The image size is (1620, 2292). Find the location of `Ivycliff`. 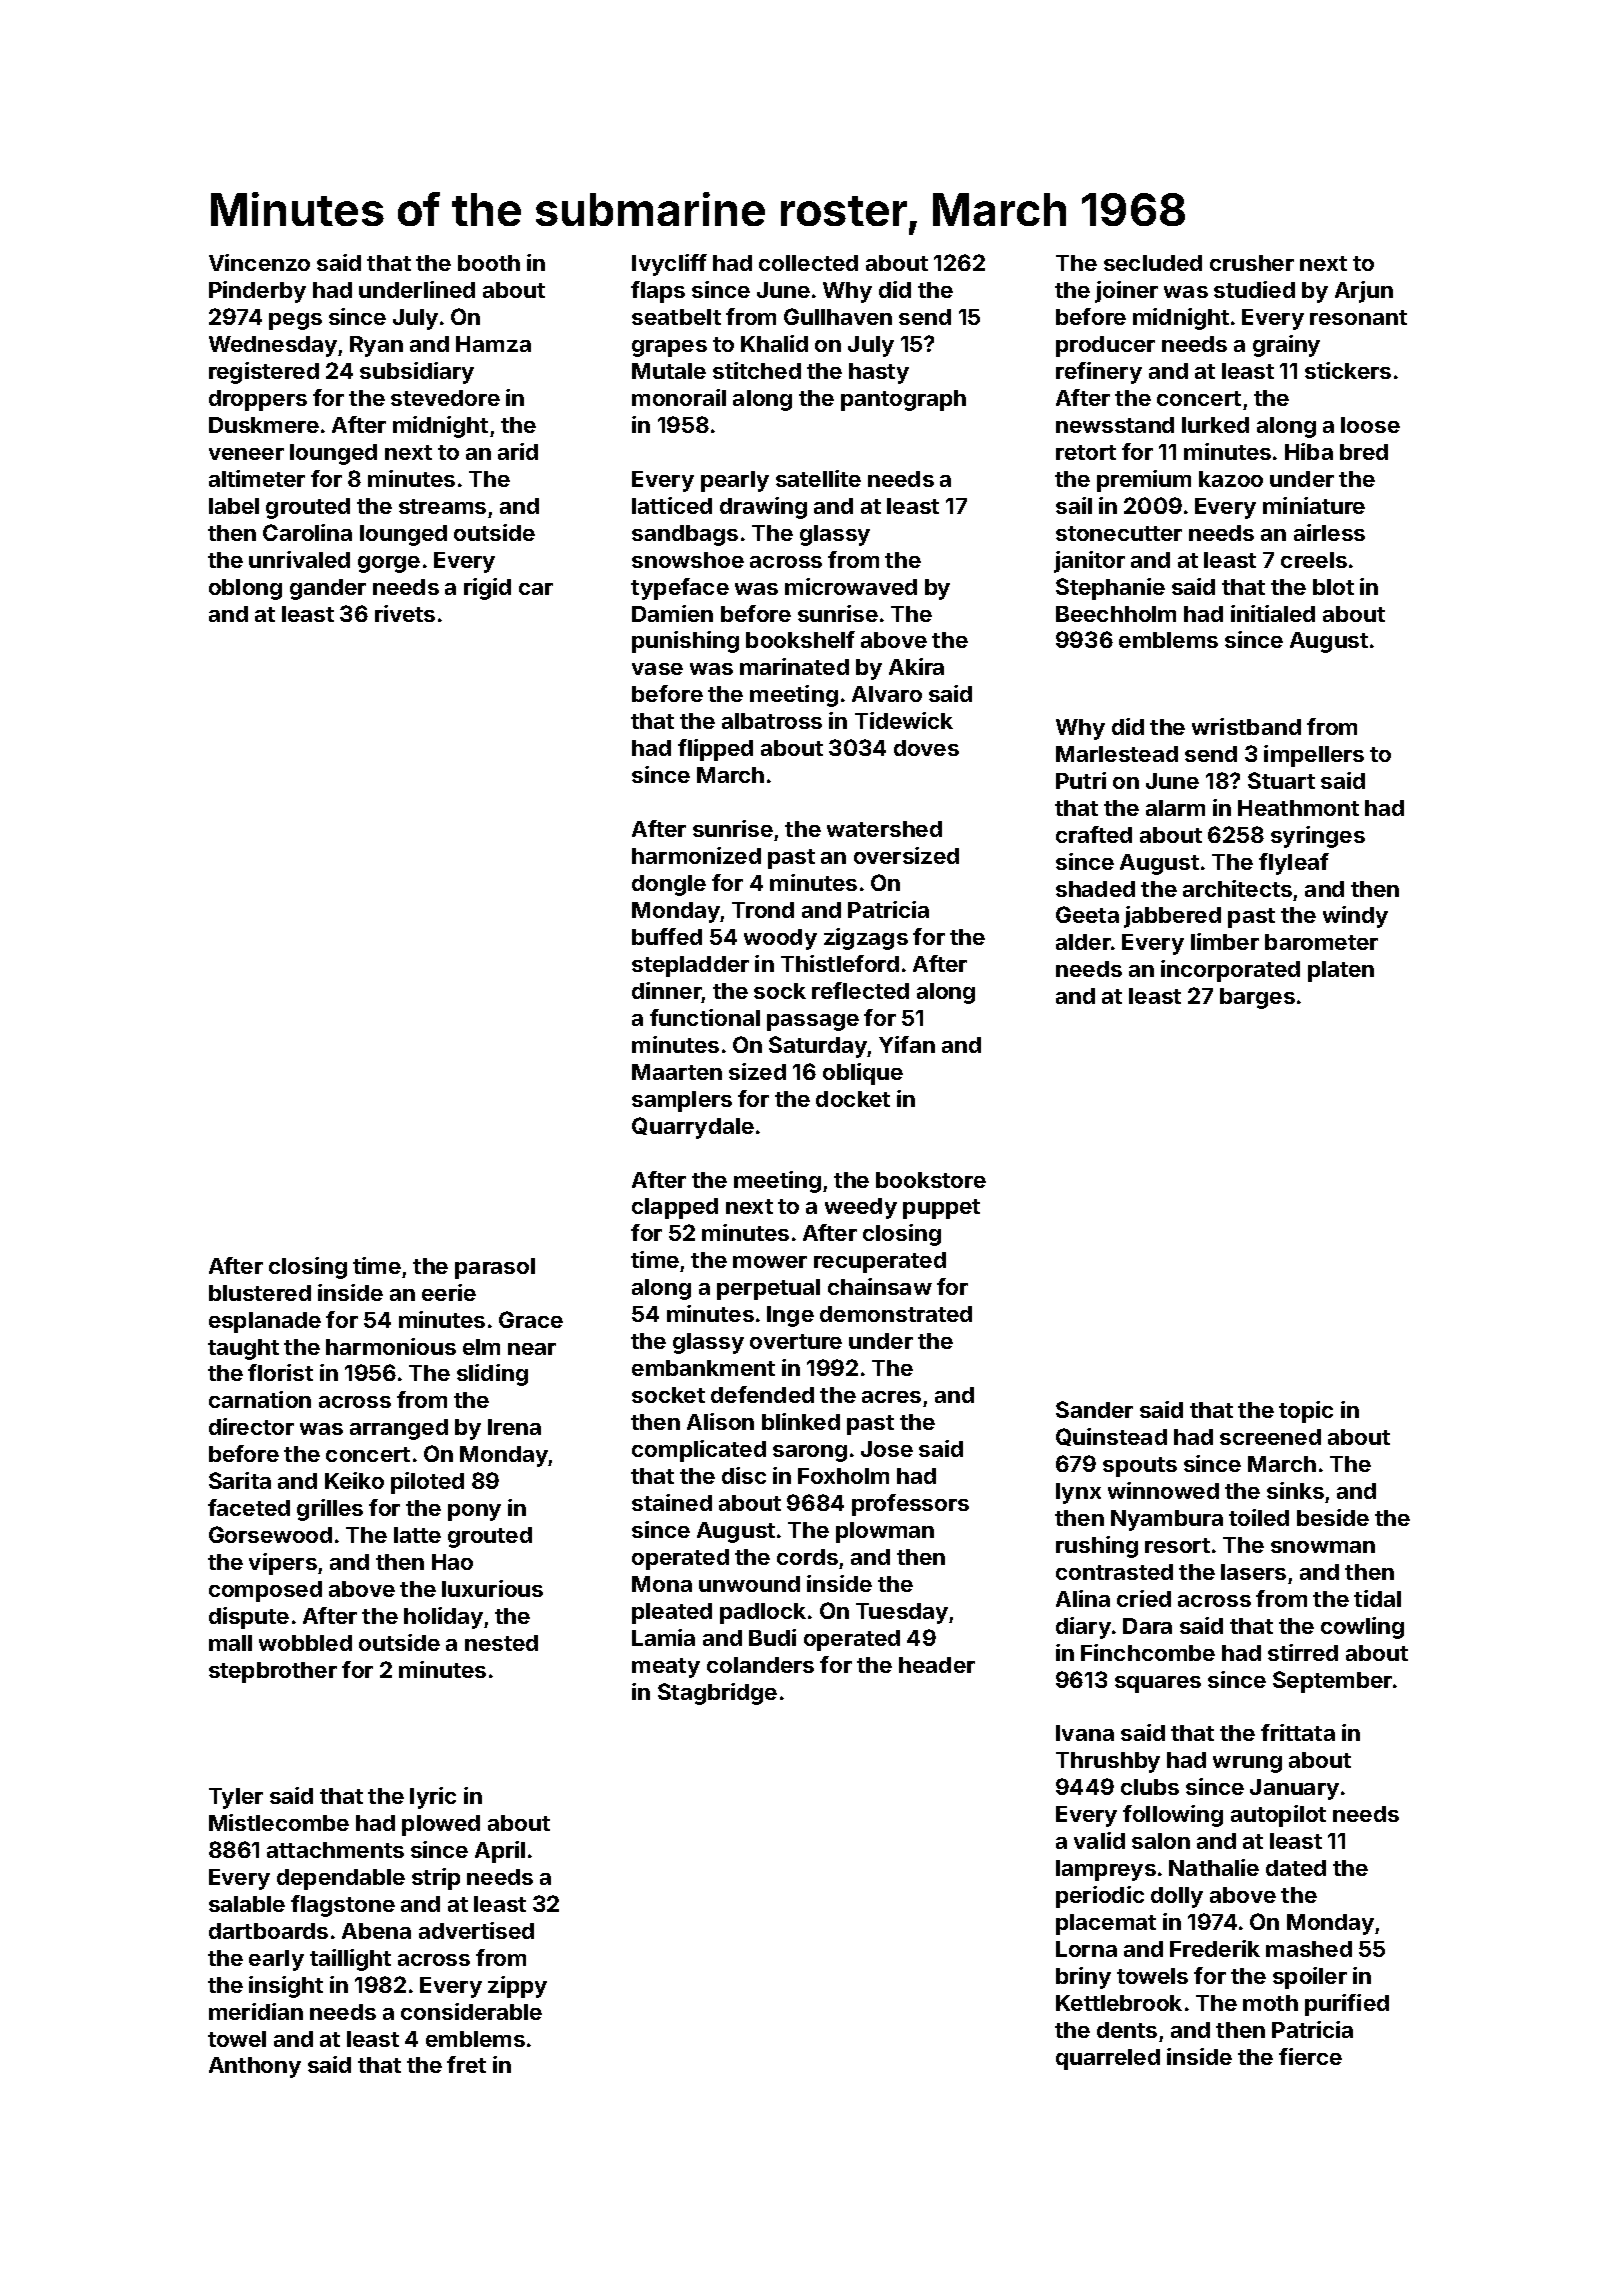

Ivycliff is located at coordinates (669, 265).
